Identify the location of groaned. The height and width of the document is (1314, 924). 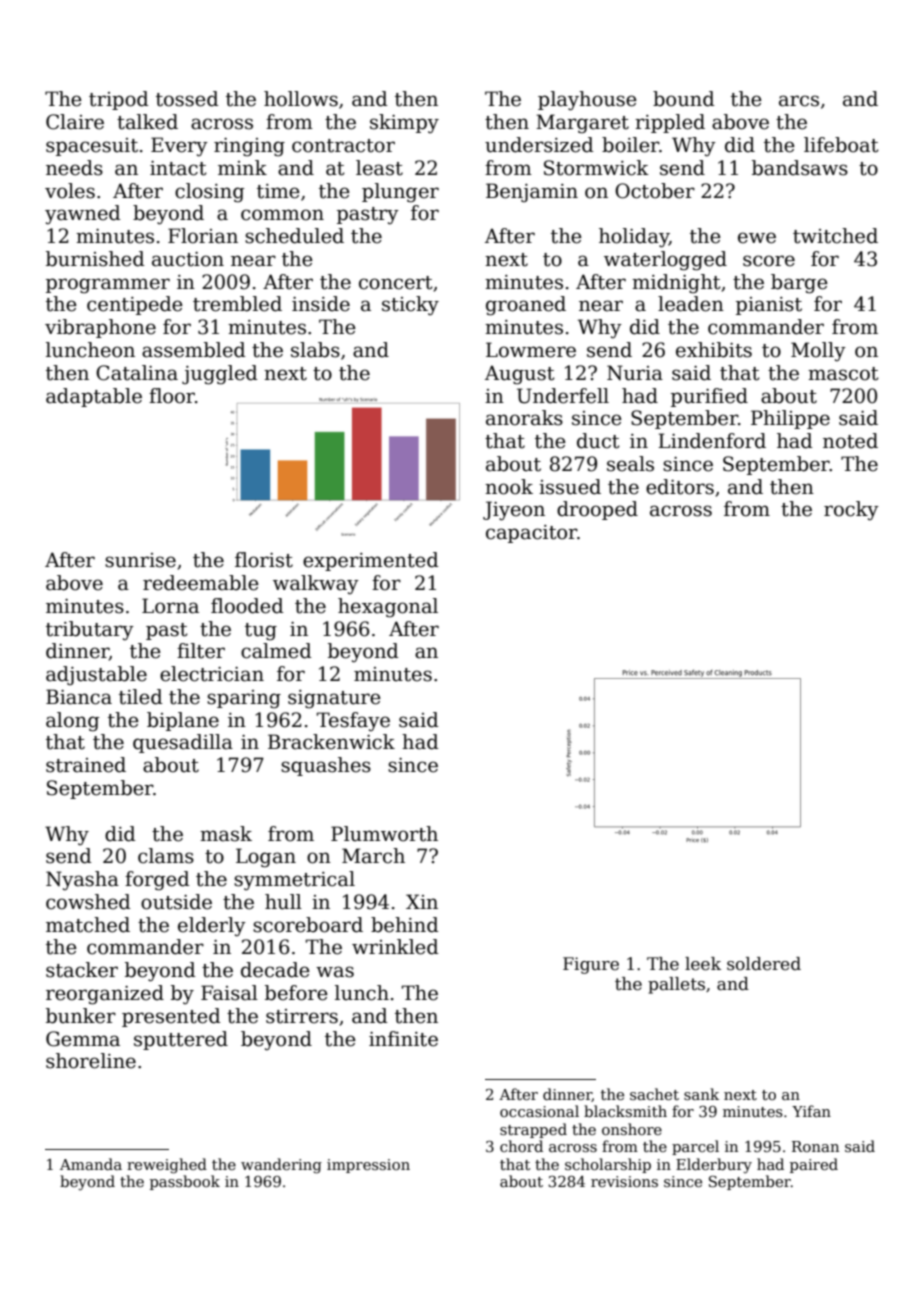
(526, 306).
